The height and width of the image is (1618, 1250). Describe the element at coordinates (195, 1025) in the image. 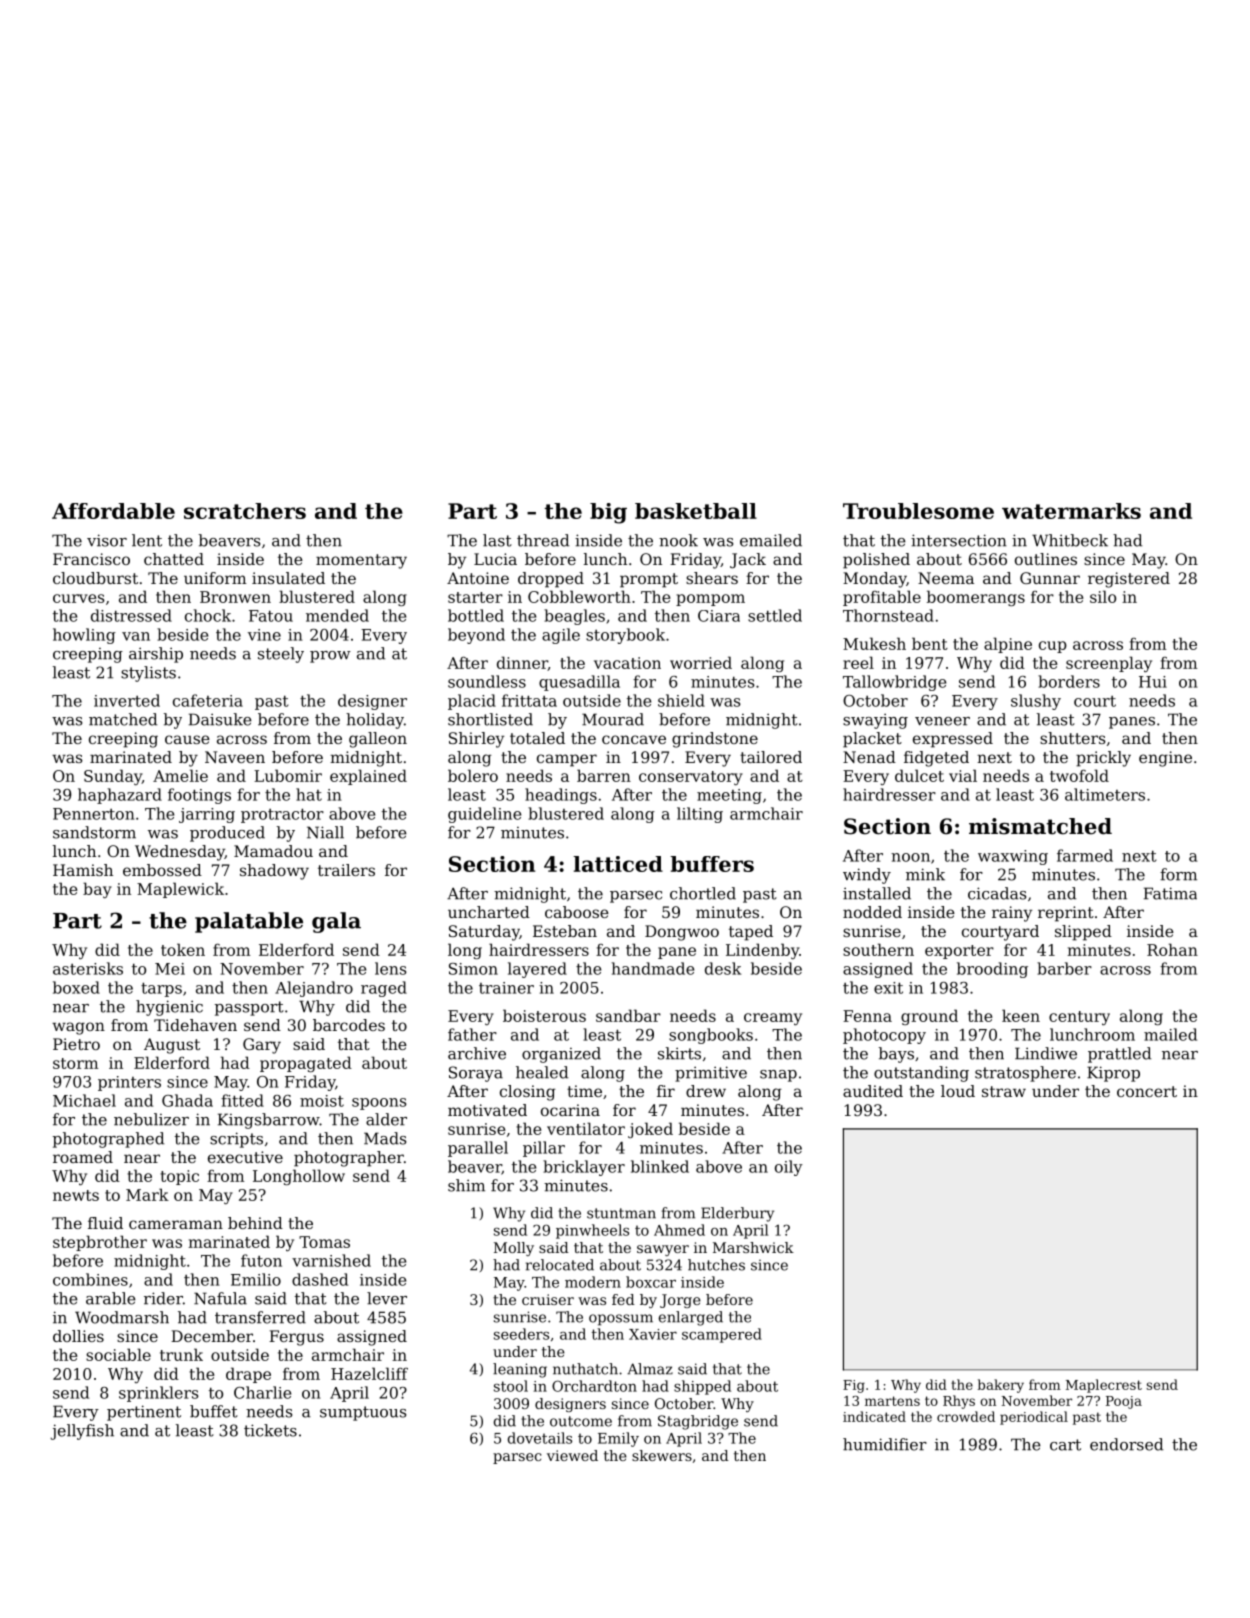

I see `Tidehaven` at that location.
